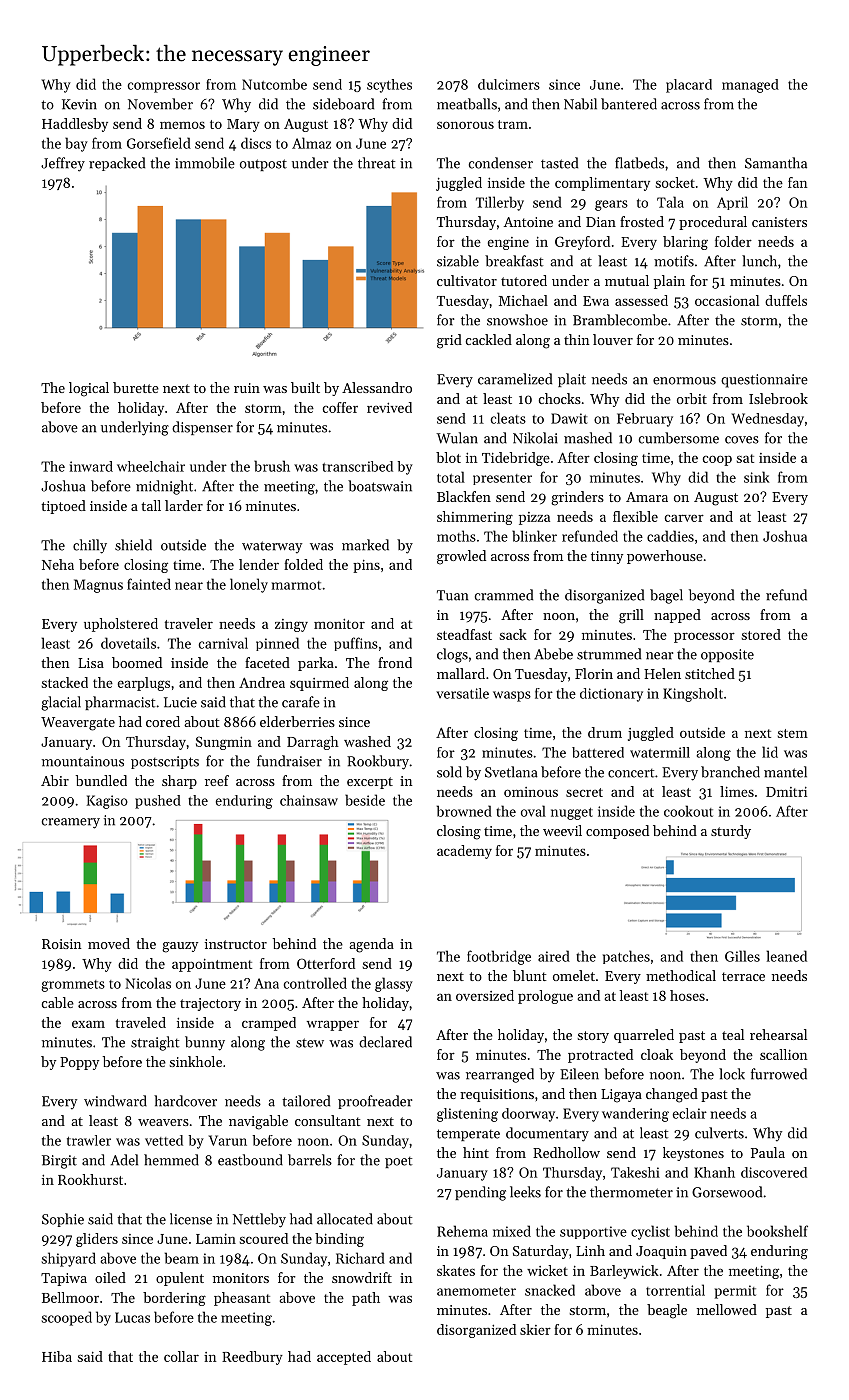  What do you see at coordinates (535, 1329) in the page?
I see `skier` at bounding box center [535, 1329].
